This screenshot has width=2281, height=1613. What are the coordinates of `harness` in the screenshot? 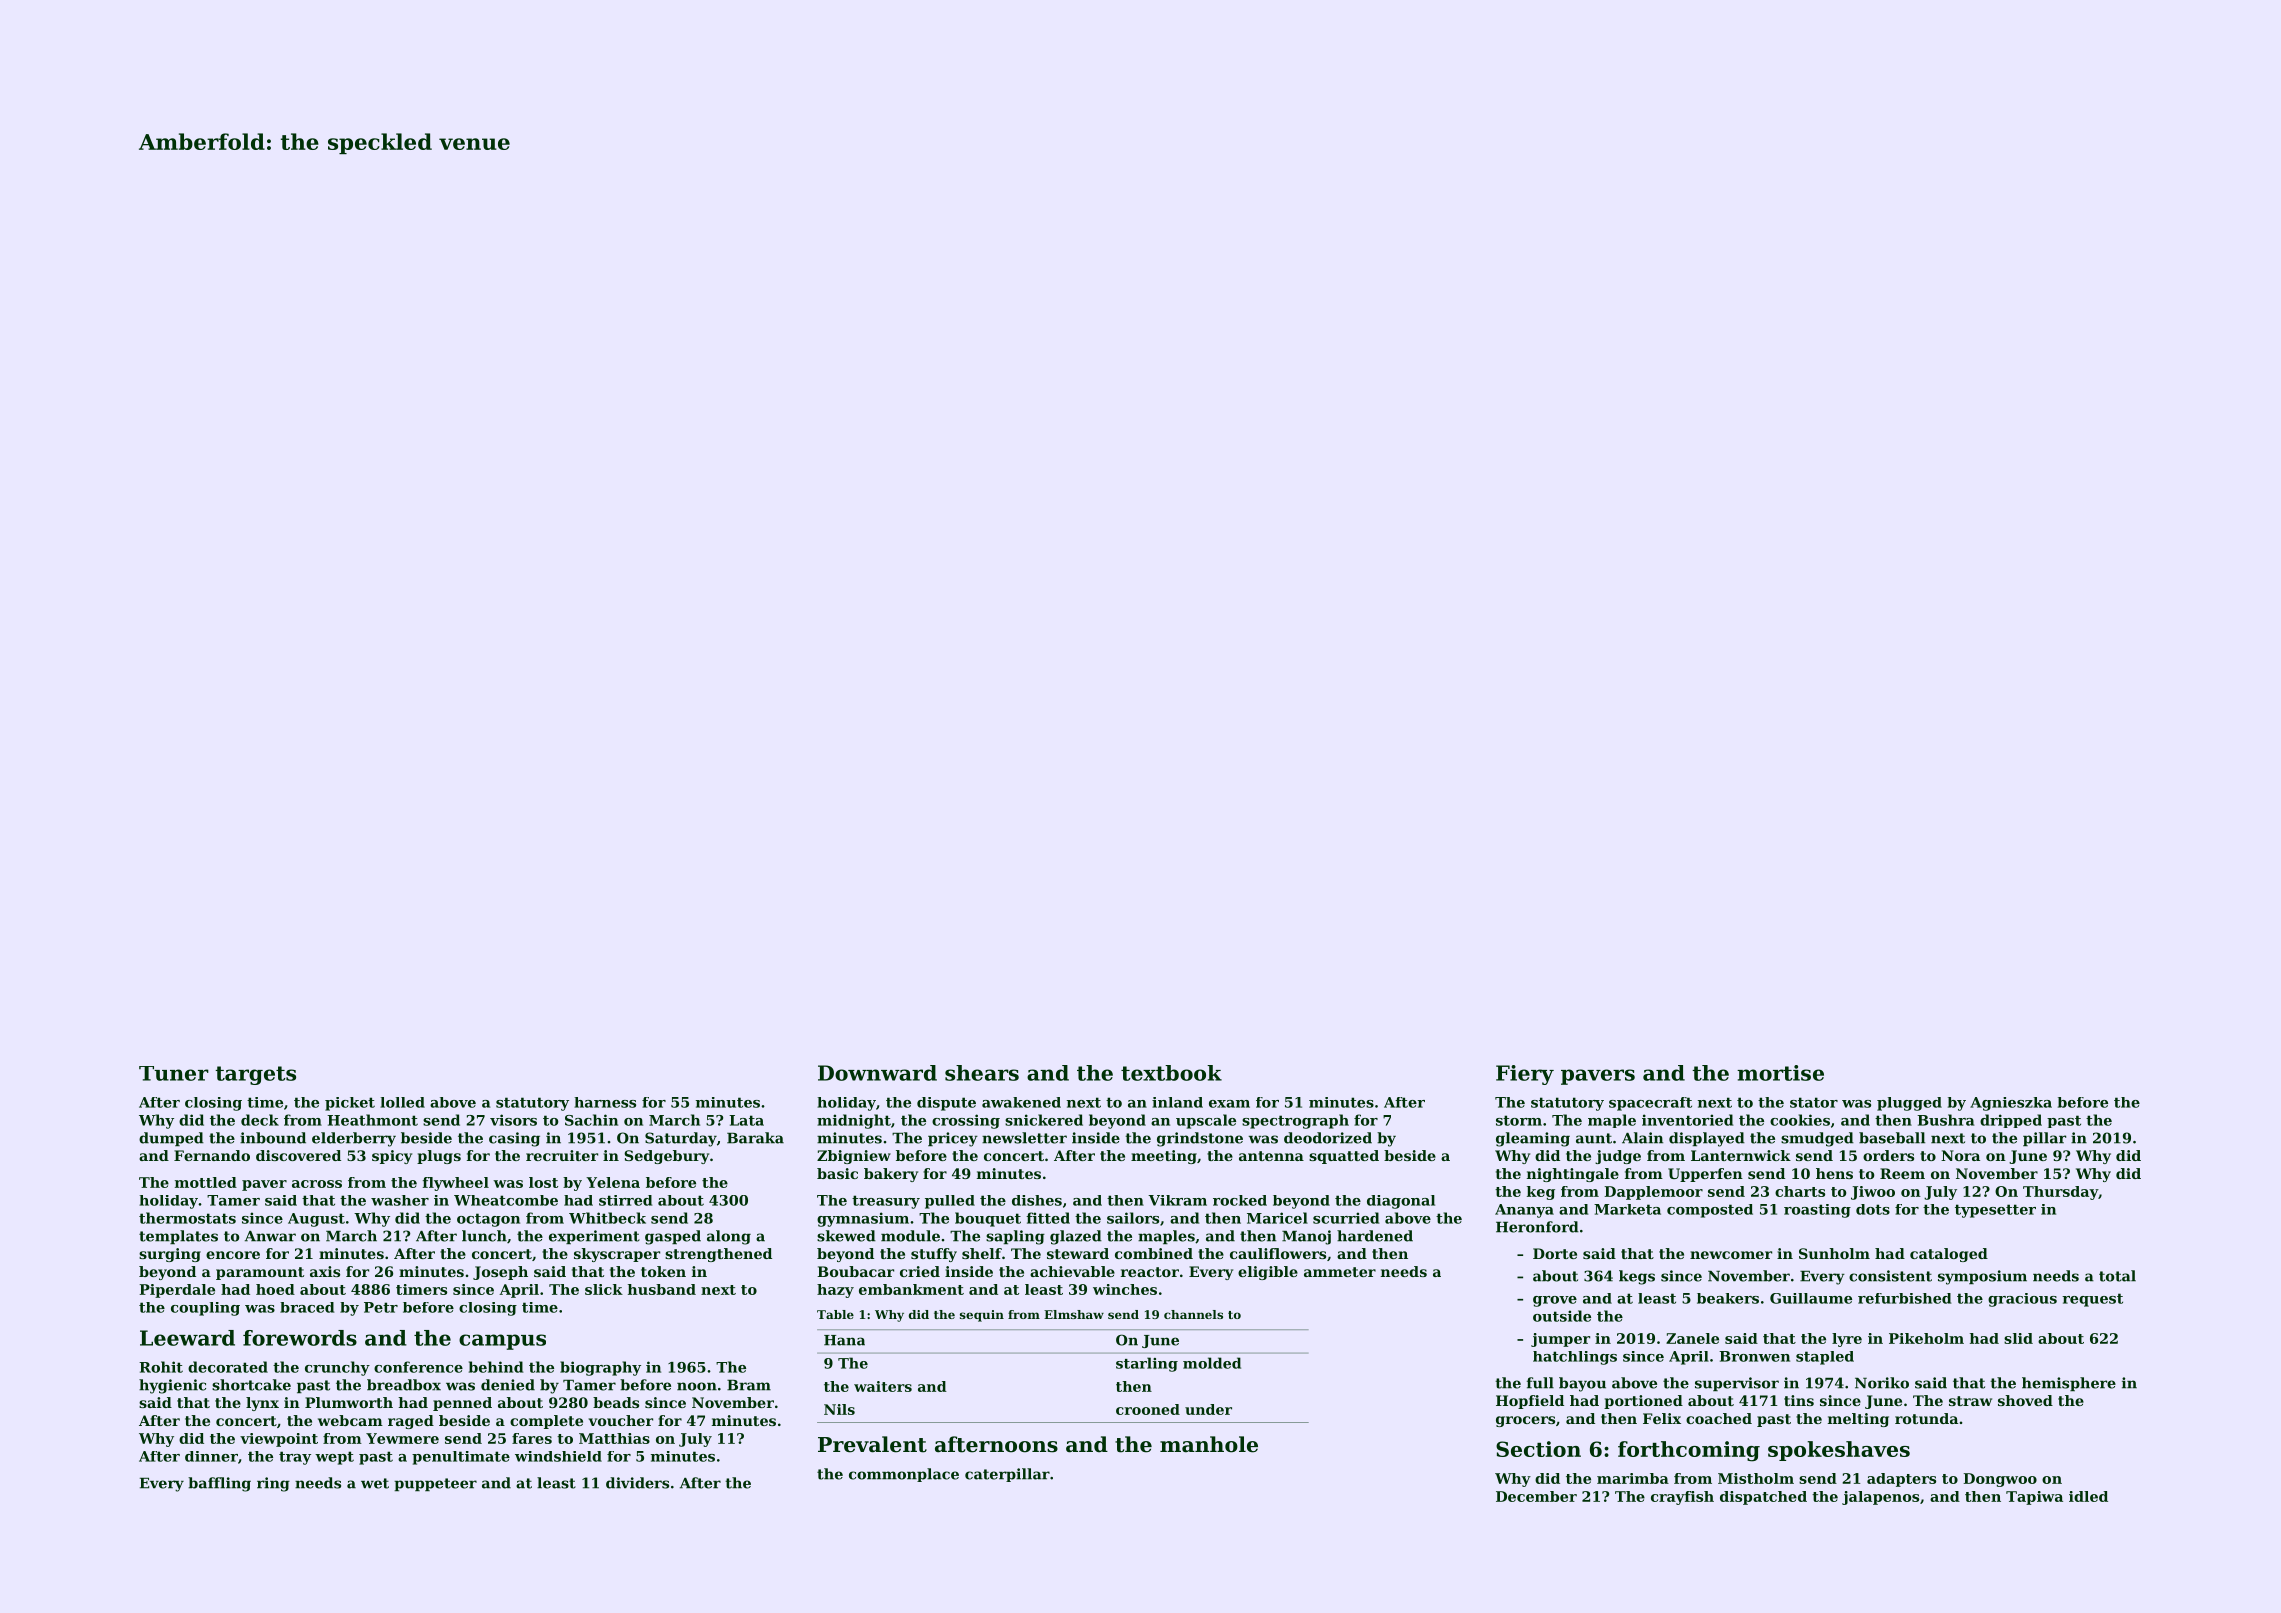 It's located at (605, 1102).
